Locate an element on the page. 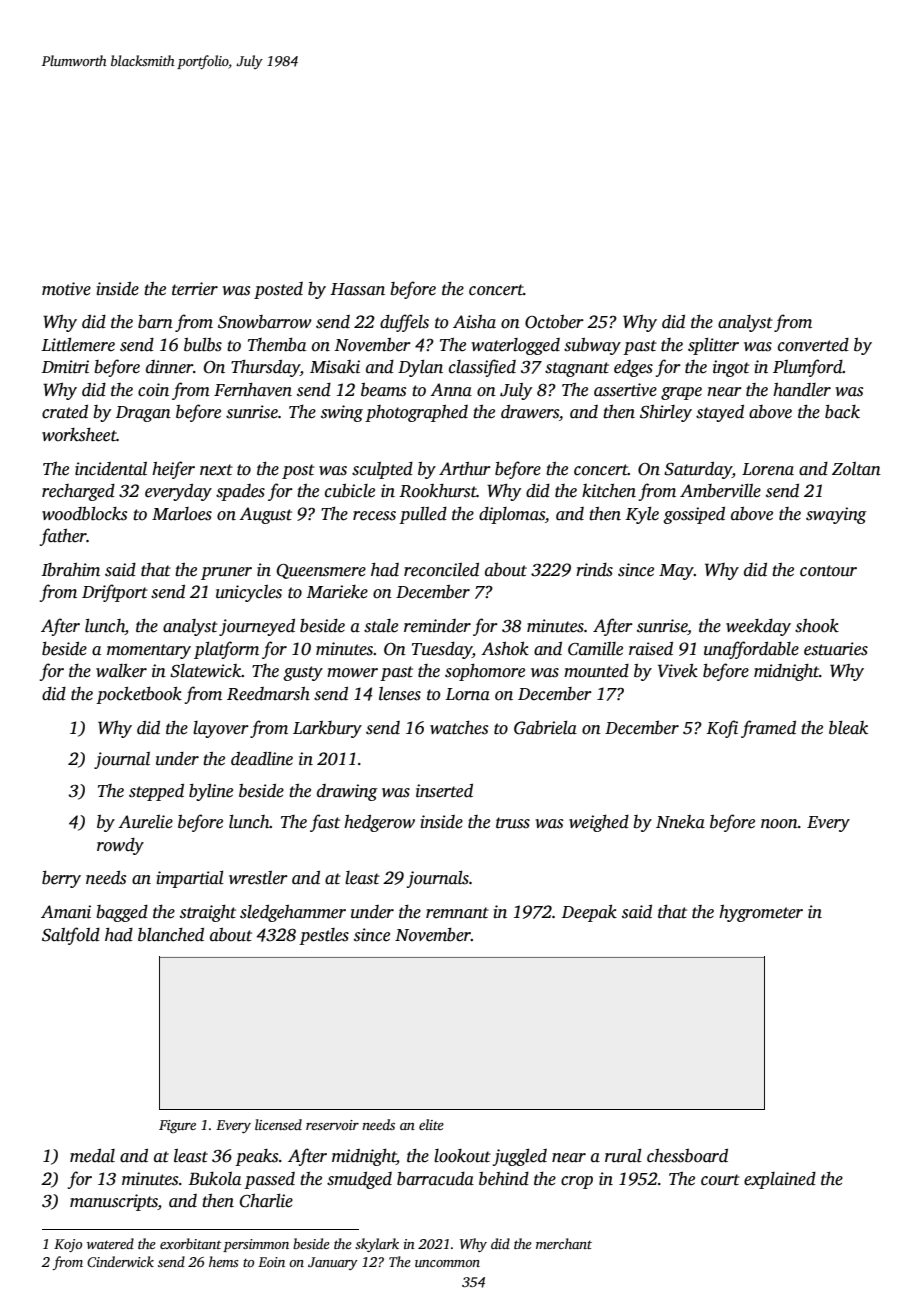  gossiped is located at coordinates (694, 515).
